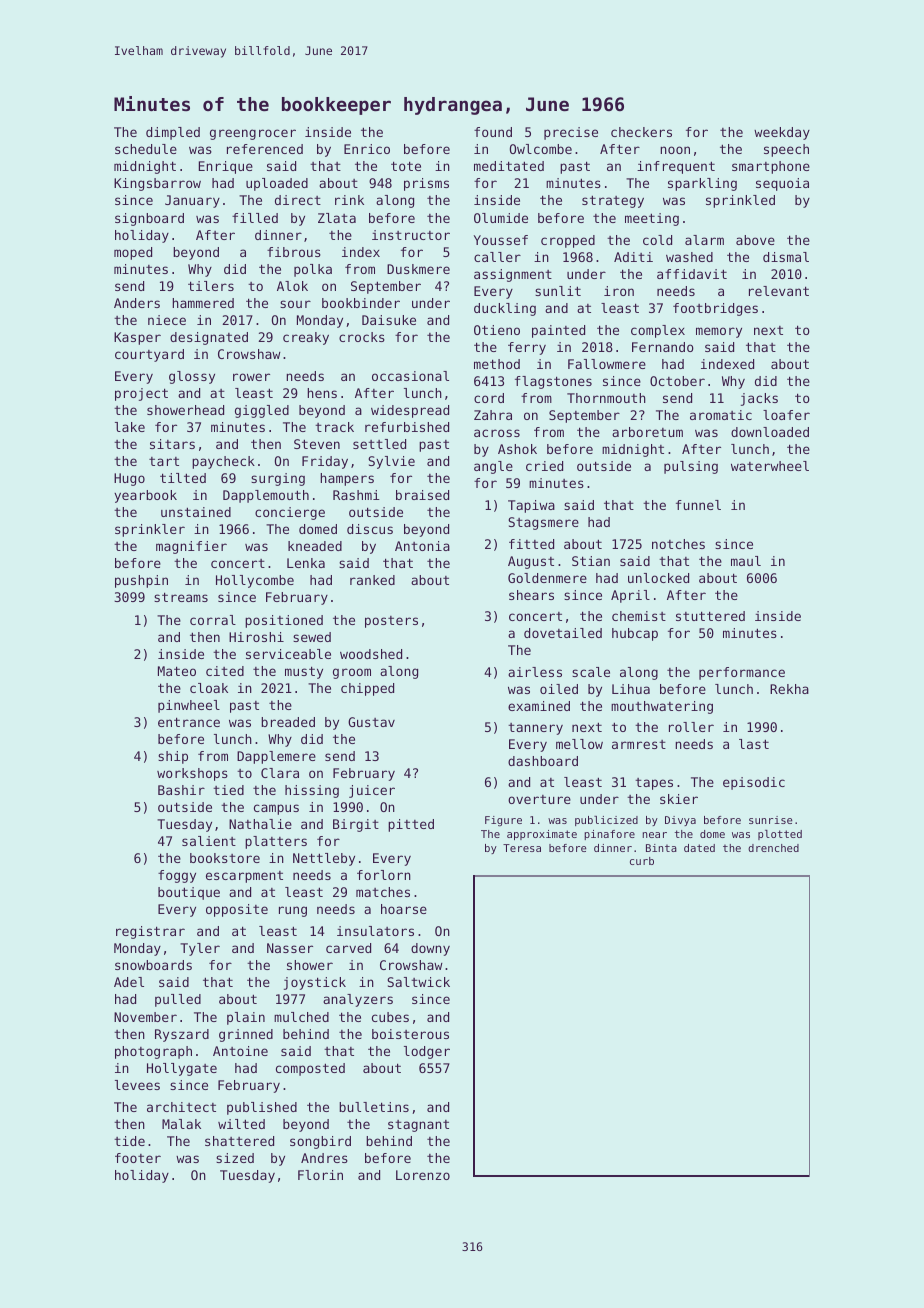  Describe the element at coordinates (631, 689) in the page. I see `Lihua` at that location.
